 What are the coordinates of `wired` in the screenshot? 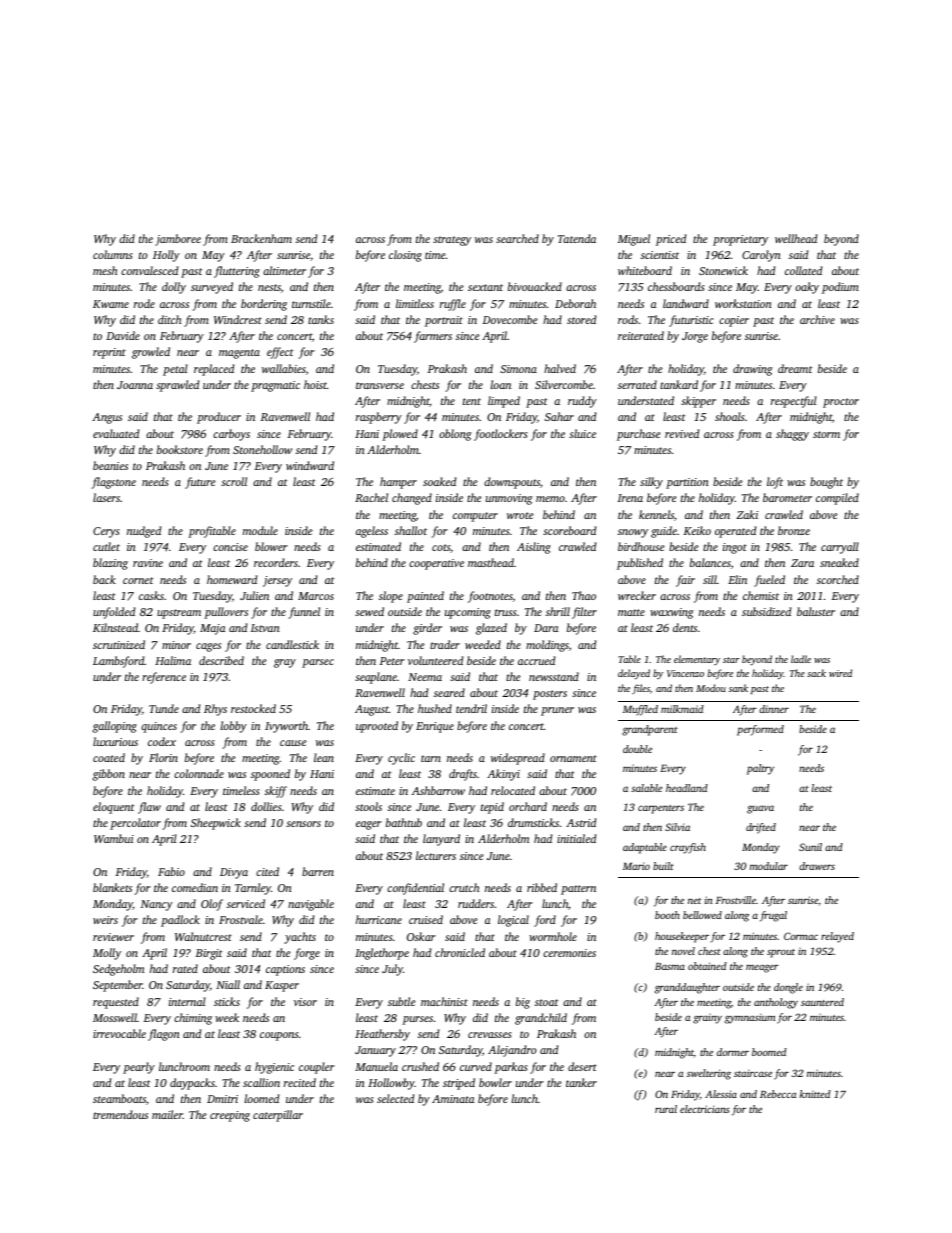 It's located at (840, 673).
